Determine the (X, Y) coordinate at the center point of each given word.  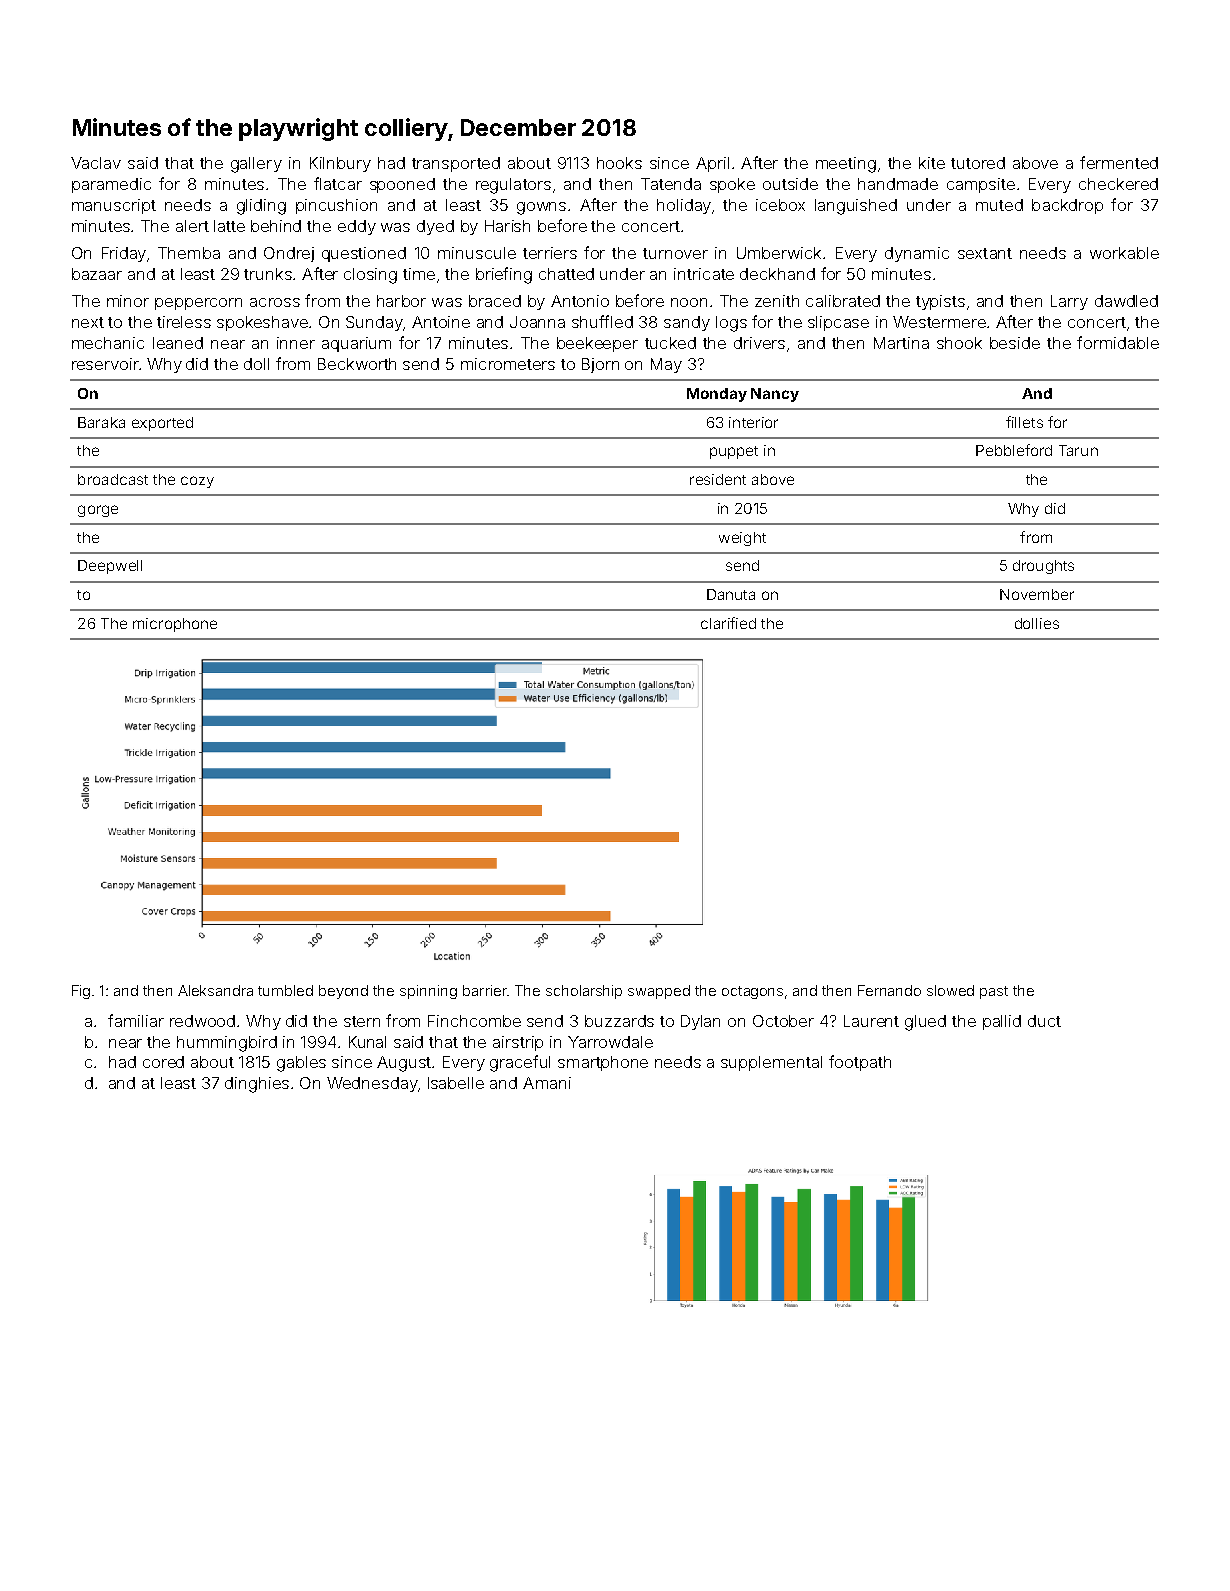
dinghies (257, 1085)
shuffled (602, 321)
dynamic (917, 254)
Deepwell (110, 567)
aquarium (356, 344)
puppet (734, 452)
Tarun (1078, 450)
